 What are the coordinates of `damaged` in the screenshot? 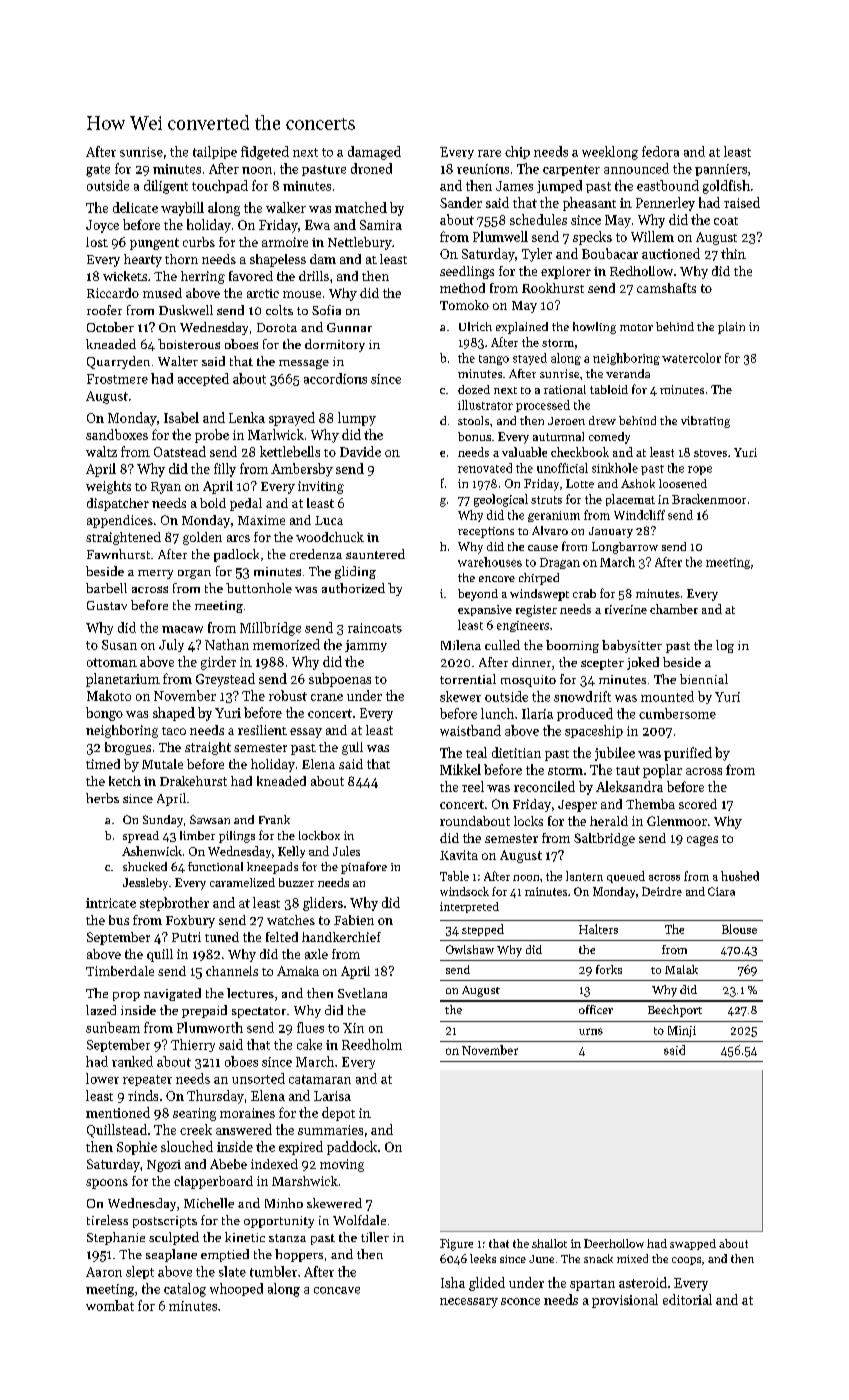 It's located at (374, 153).
